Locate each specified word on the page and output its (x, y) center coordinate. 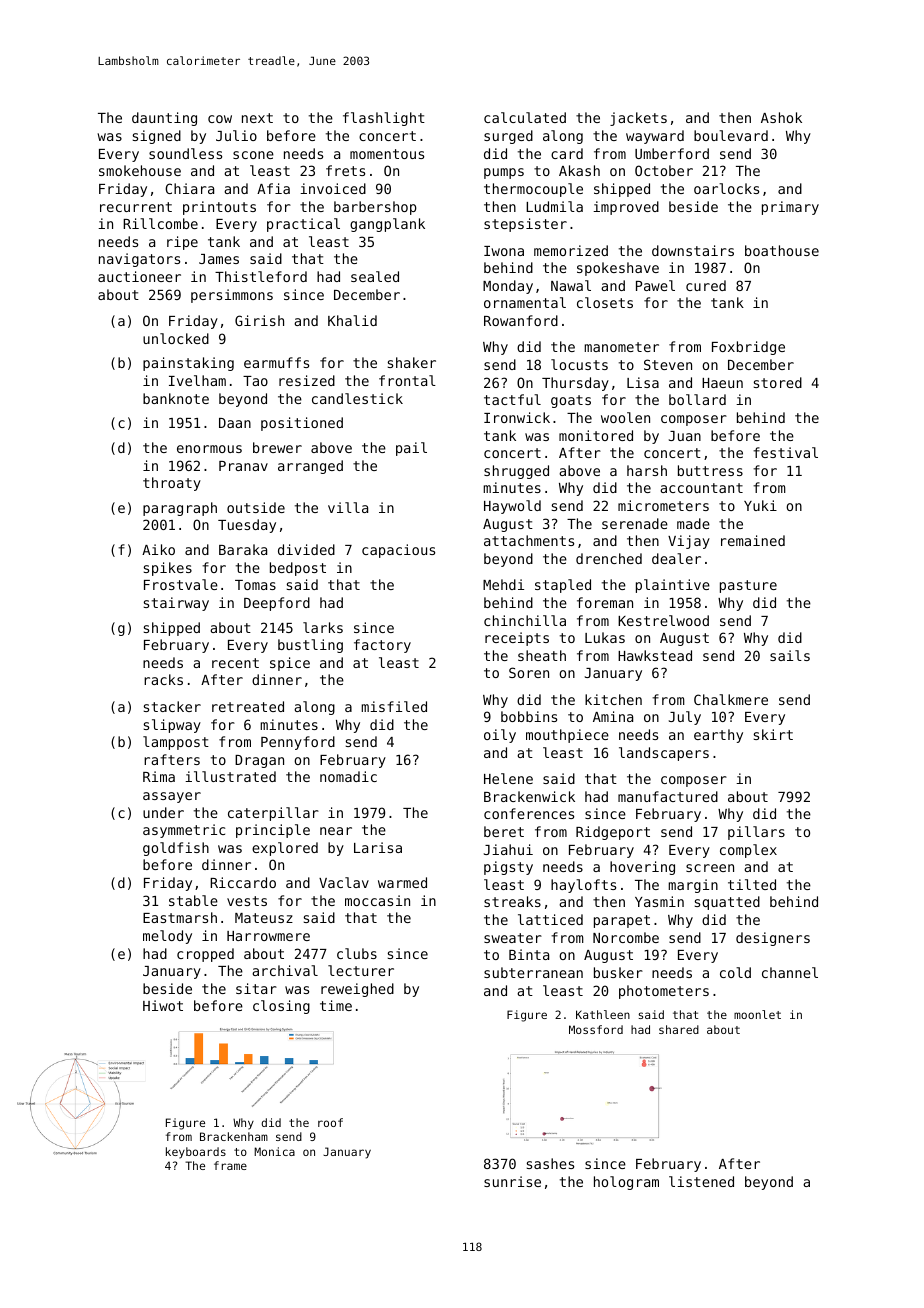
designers (773, 939)
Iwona (504, 251)
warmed (402, 882)
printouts (219, 208)
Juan (685, 436)
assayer (172, 797)
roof (330, 1122)
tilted (752, 884)
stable (193, 900)
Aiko (158, 549)
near (336, 831)
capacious (398, 551)
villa (348, 507)
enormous (209, 449)
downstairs (693, 250)
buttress (710, 470)
